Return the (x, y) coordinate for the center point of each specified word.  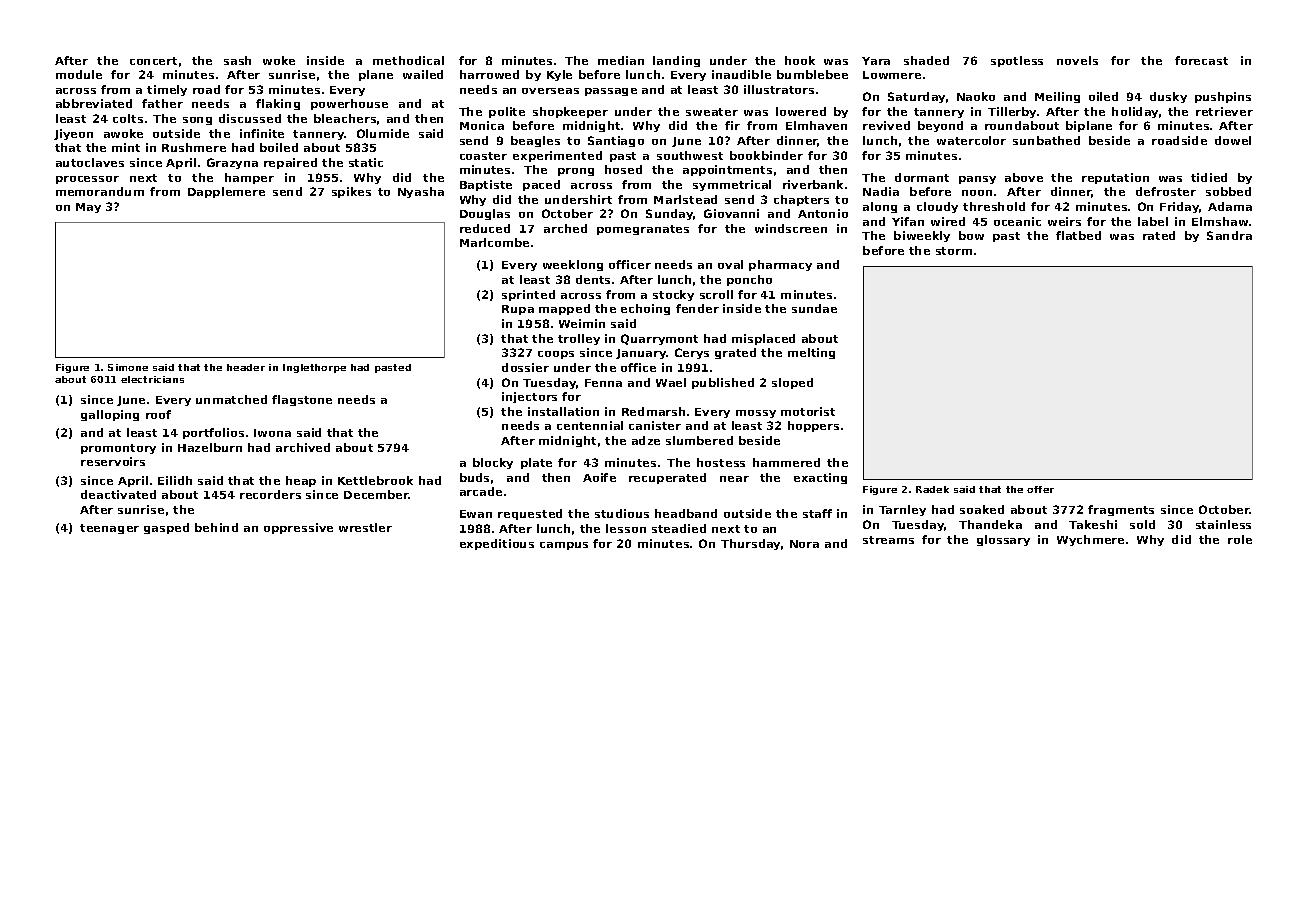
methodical (408, 60)
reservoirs (113, 461)
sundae (814, 308)
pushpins (1223, 97)
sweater (712, 112)
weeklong (573, 265)
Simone (128, 367)
